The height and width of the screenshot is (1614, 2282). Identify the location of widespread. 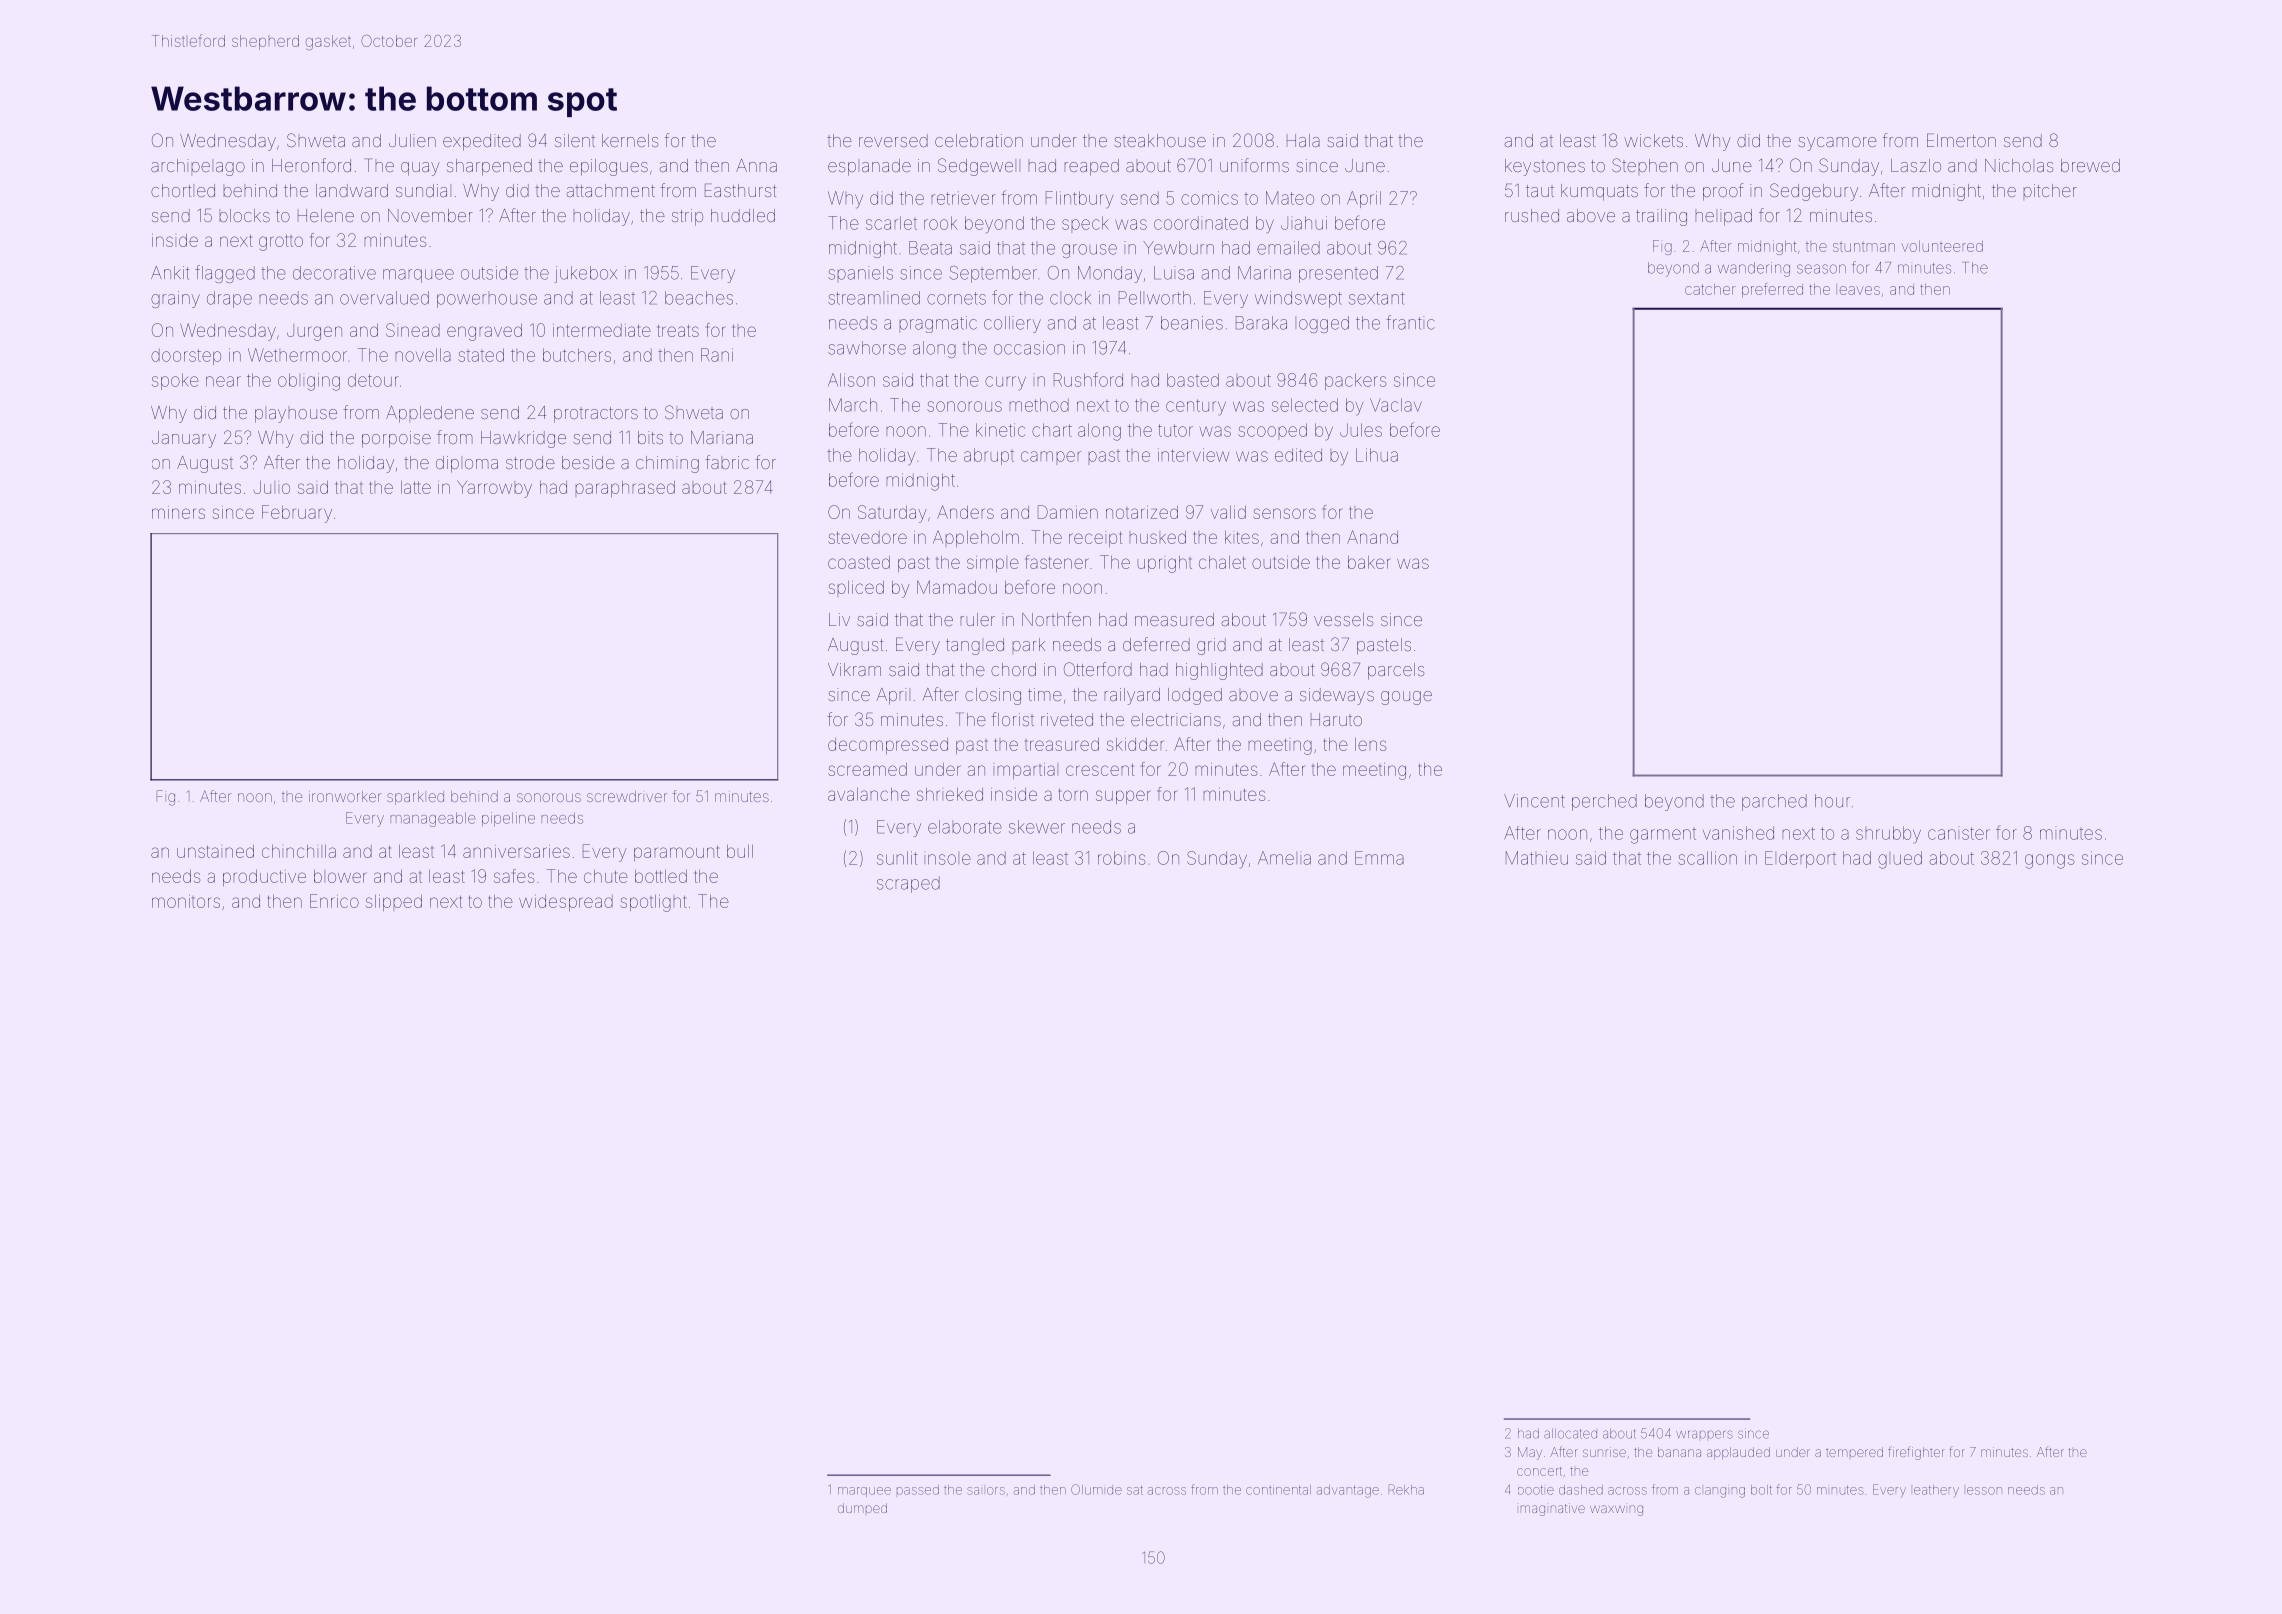
(566, 903).
